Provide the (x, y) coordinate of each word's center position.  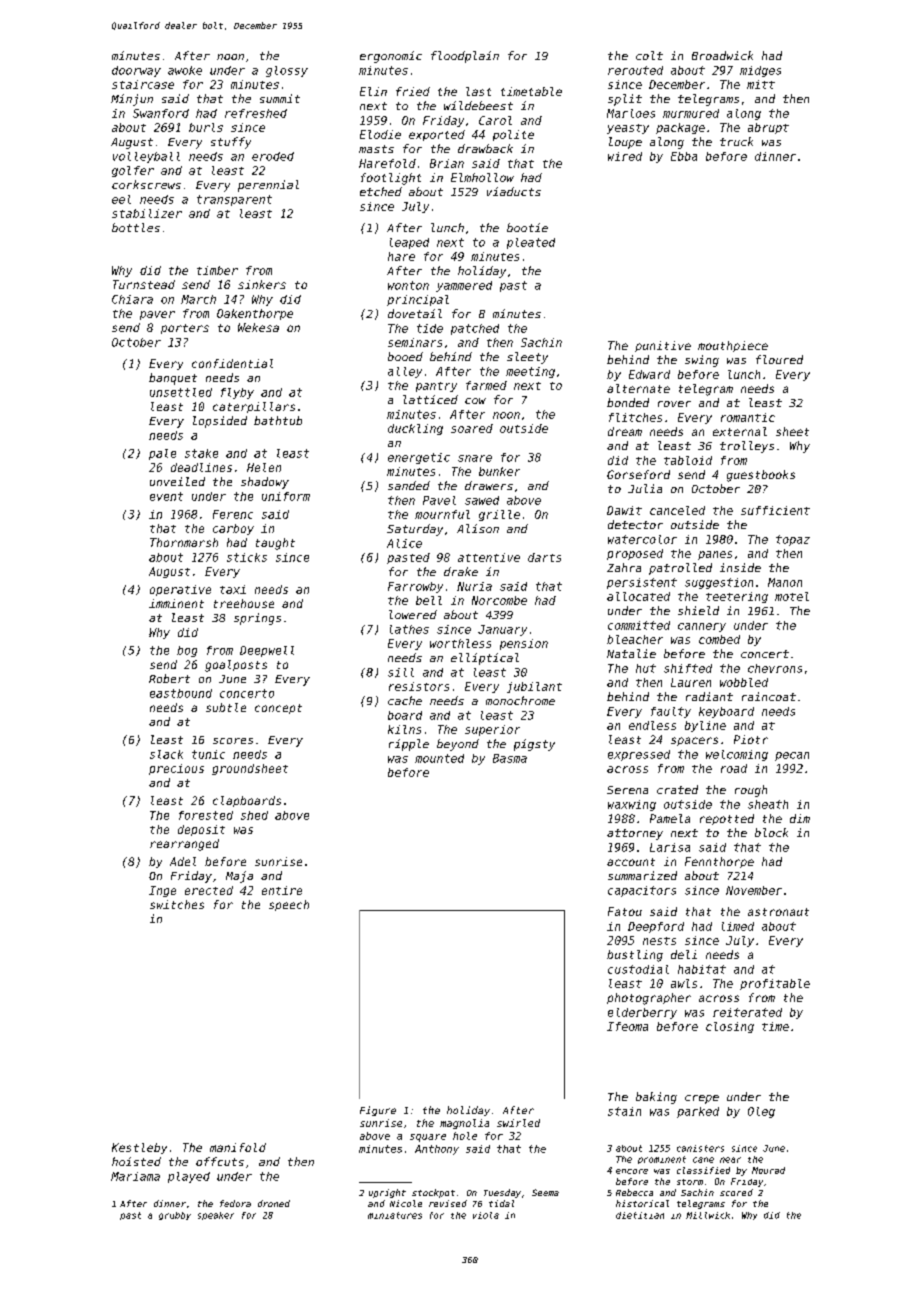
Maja (239, 877)
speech (289, 905)
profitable (775, 984)
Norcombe (499, 600)
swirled (518, 1123)
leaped (409, 243)
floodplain (465, 57)
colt (649, 55)
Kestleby (139, 1148)
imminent (176, 603)
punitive (663, 346)
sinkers (262, 284)
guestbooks (761, 476)
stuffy (231, 143)
